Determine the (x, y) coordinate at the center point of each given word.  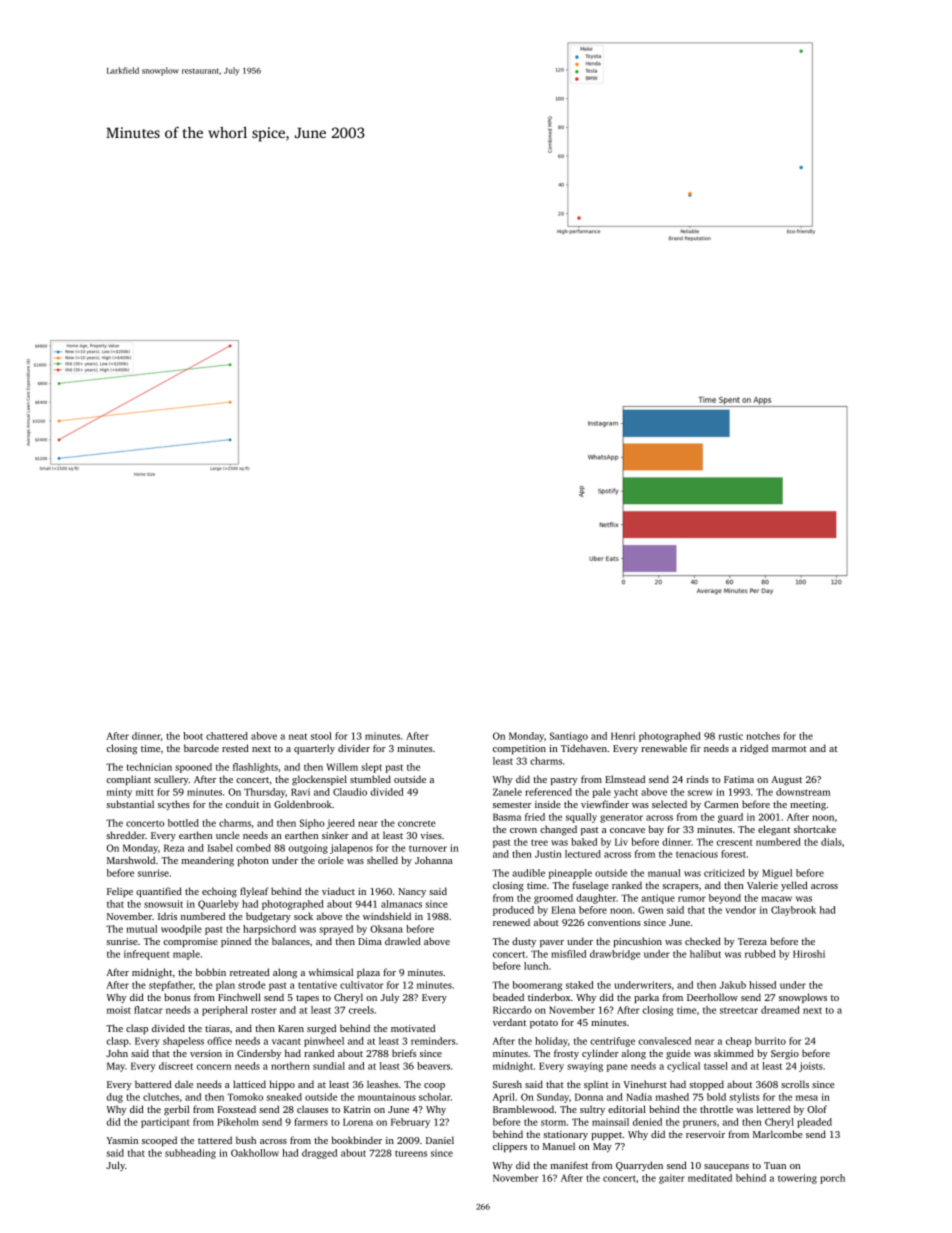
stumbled (370, 779)
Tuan (775, 1165)
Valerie (762, 885)
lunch (536, 966)
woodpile (181, 930)
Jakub (732, 985)
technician (149, 767)
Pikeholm (238, 1122)
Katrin (357, 1109)
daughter (596, 899)
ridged (754, 749)
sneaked (284, 1097)
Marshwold (131, 860)
